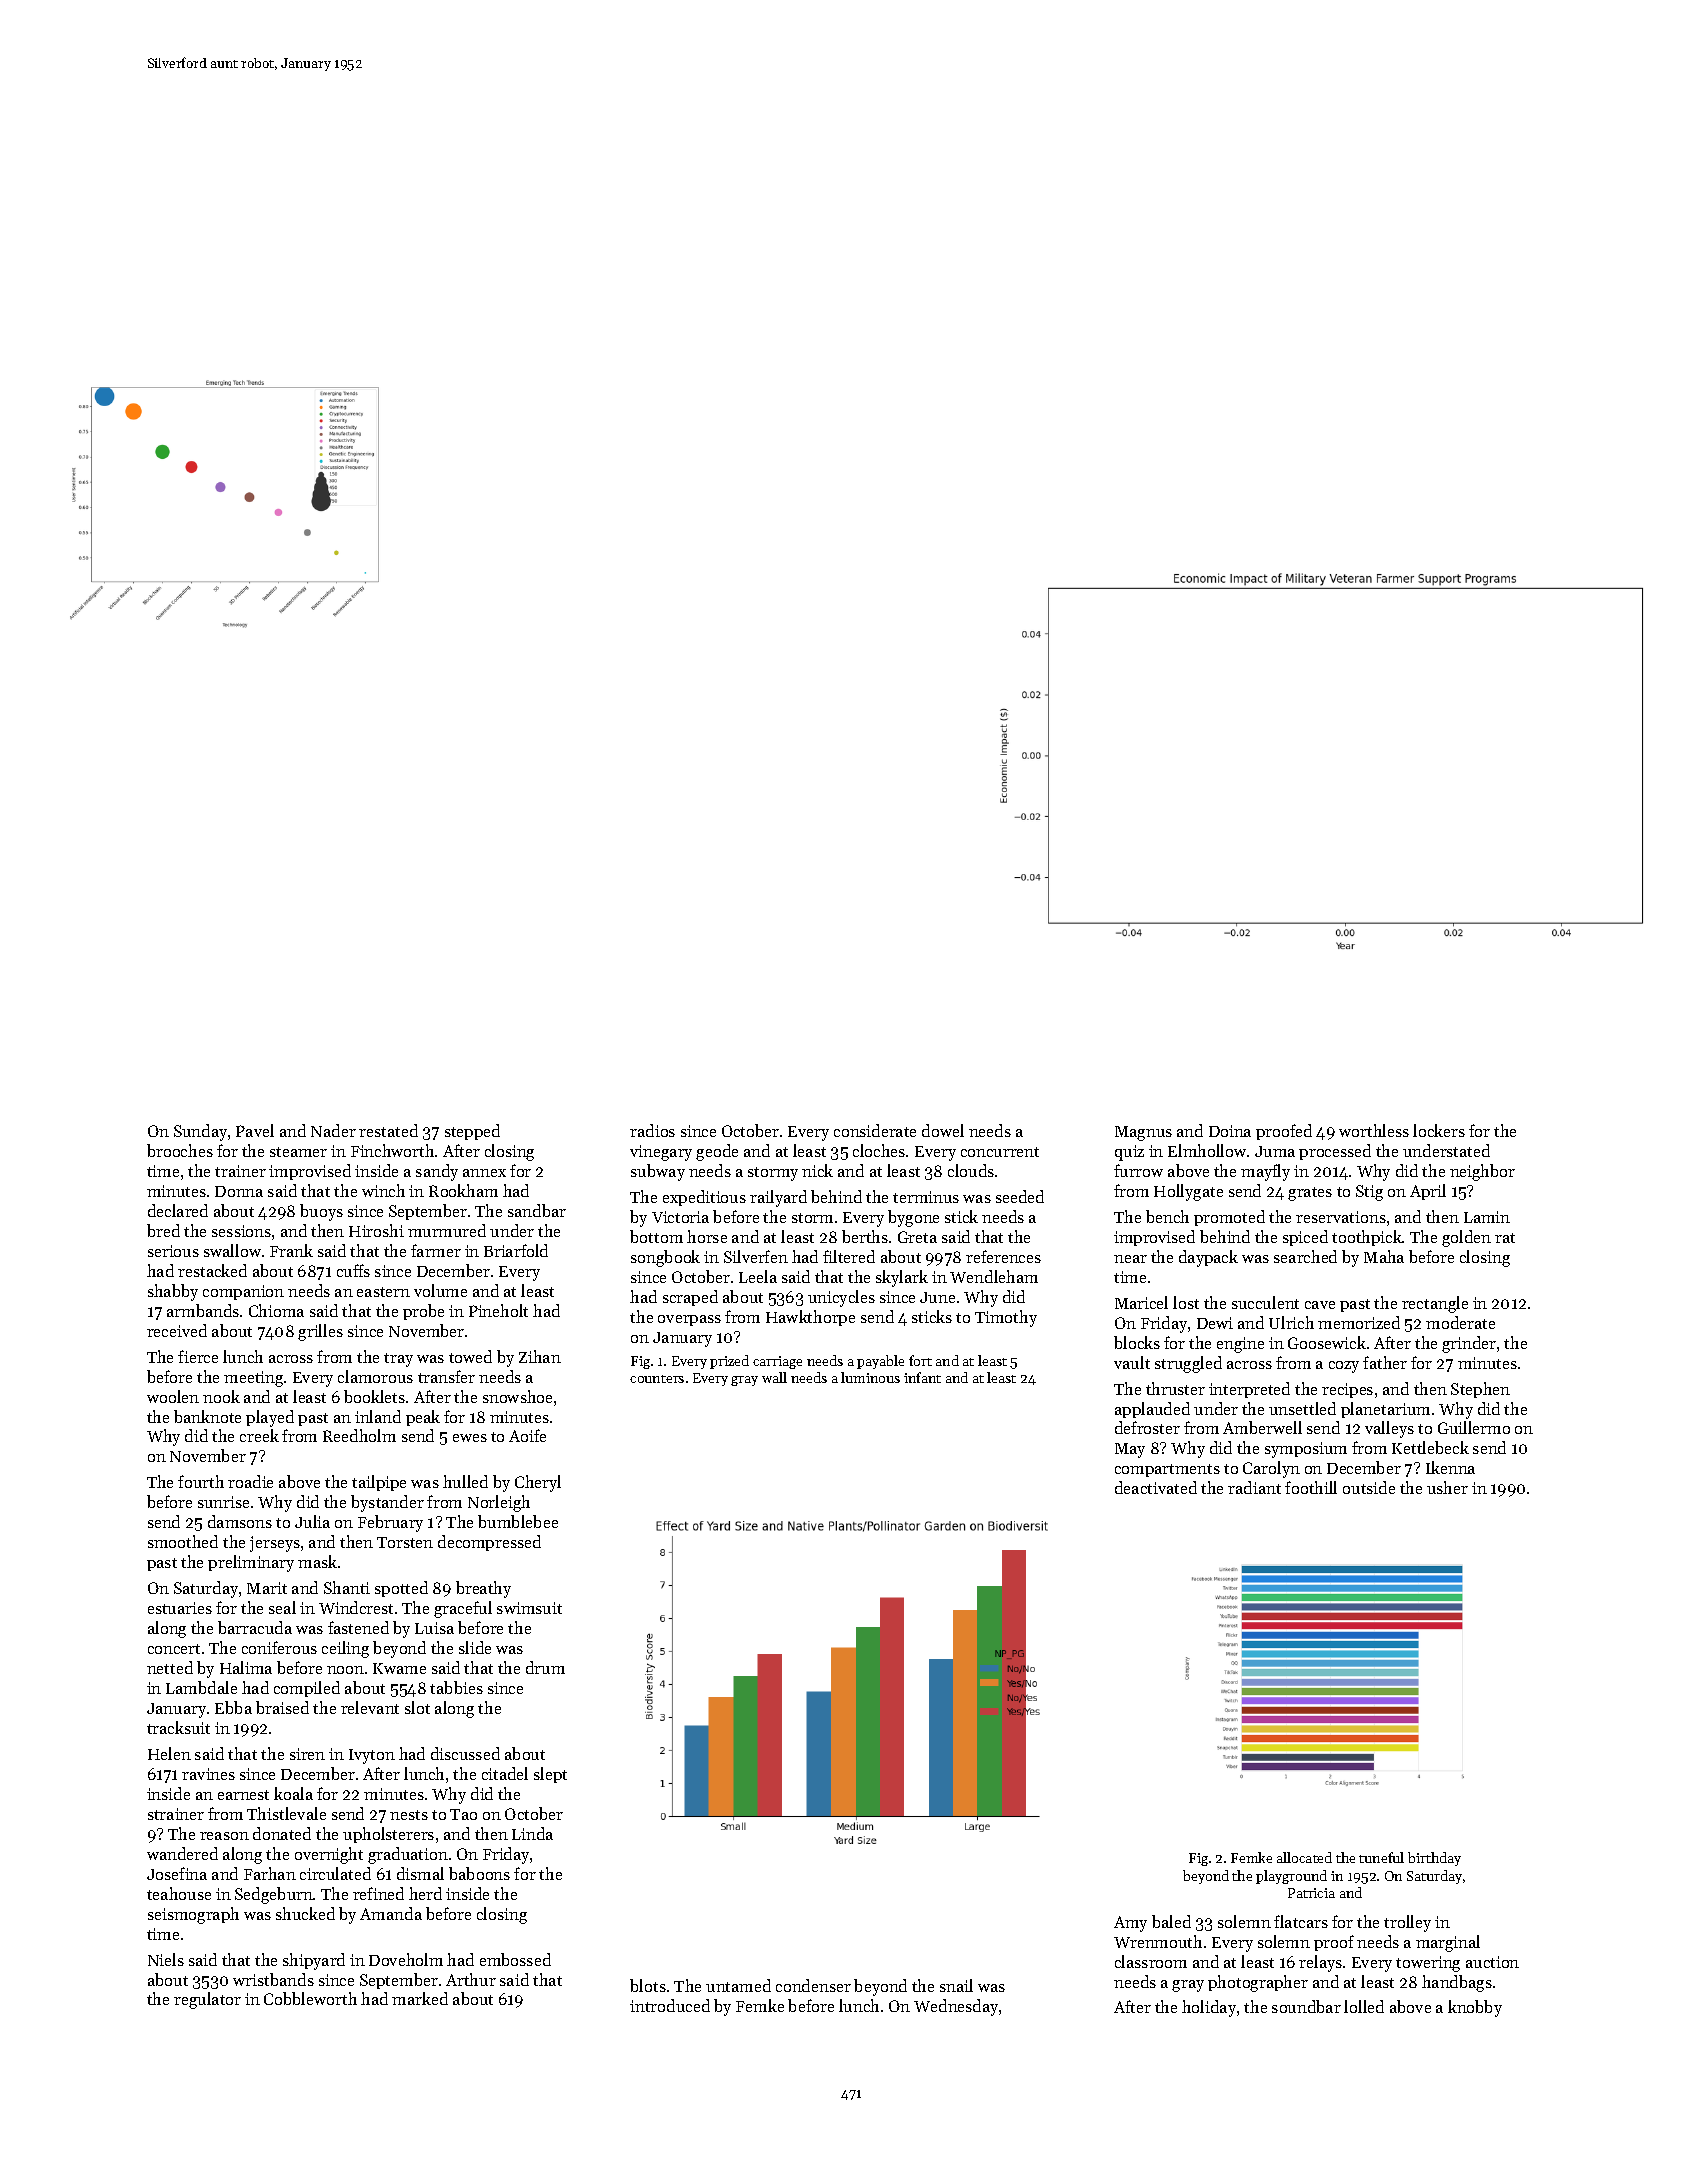 The width and height of the document is (1683, 2178). What do you see at coordinates (391, 1913) in the document?
I see `Amanda` at bounding box center [391, 1913].
